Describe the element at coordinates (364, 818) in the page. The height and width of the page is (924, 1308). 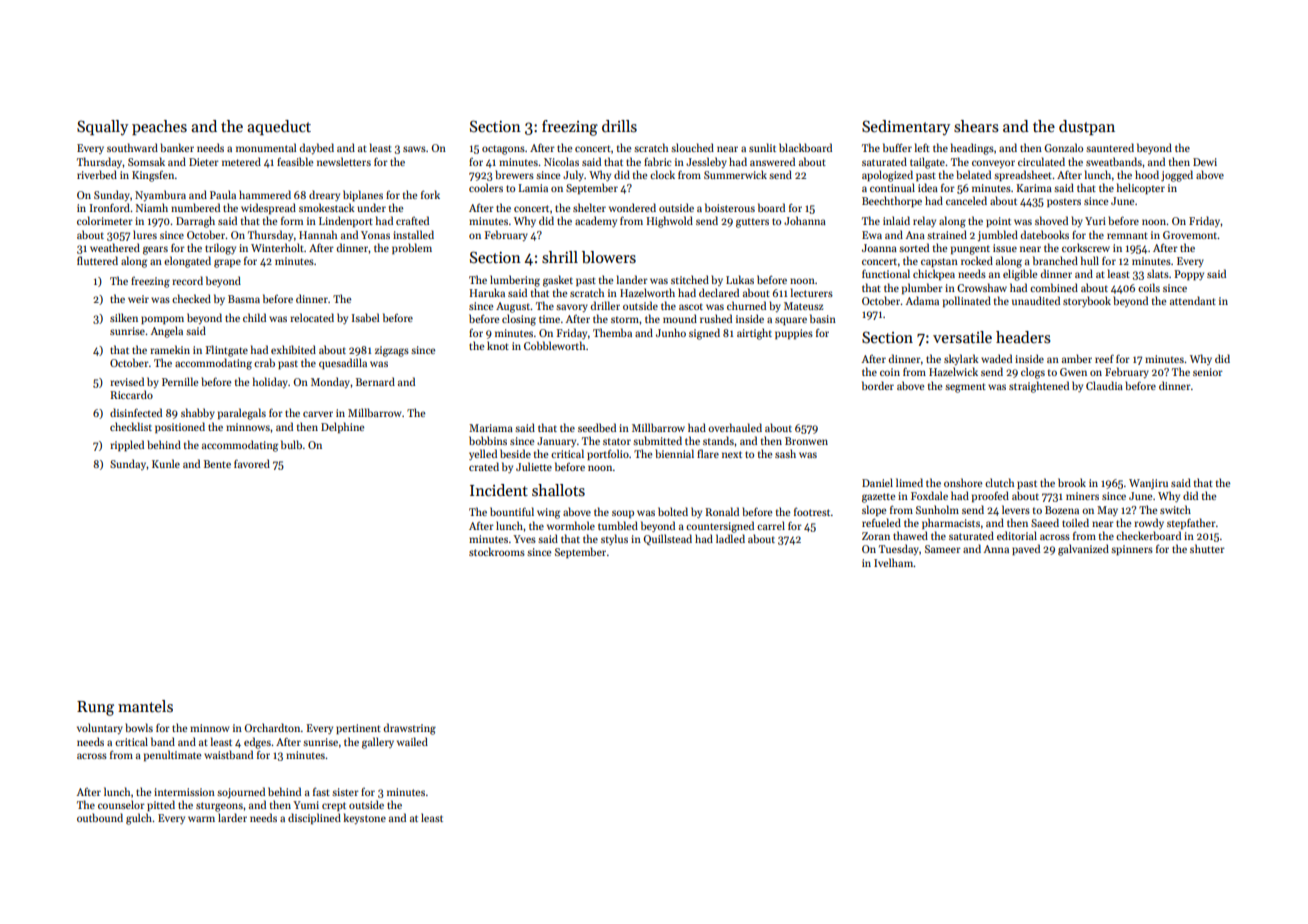
I see `keystone` at that location.
